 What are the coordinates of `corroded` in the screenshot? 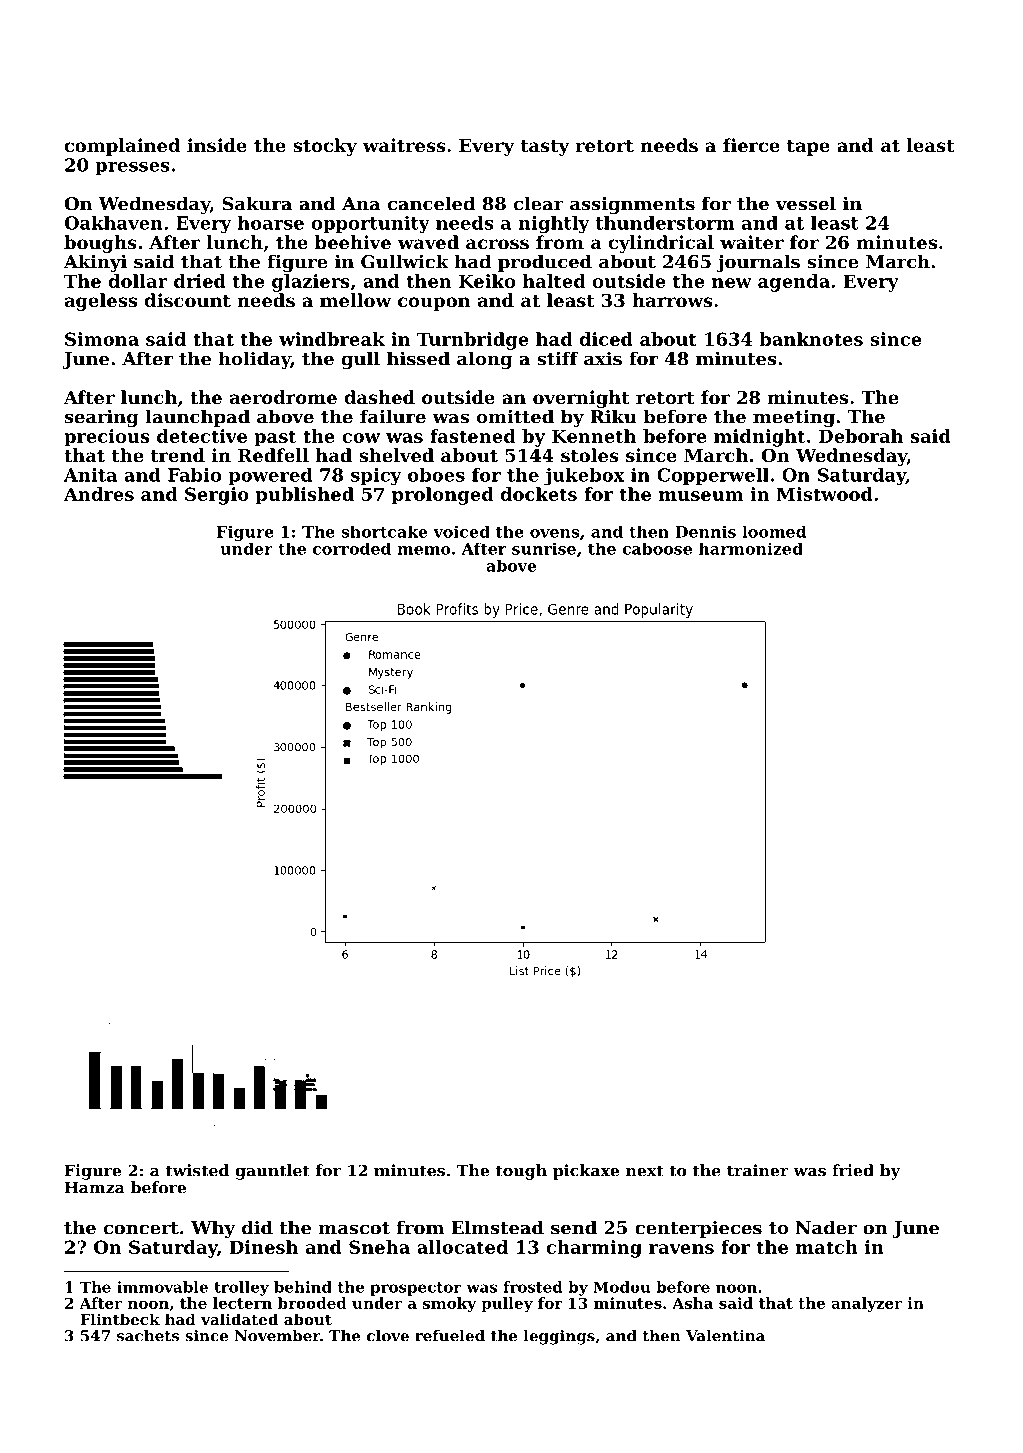 It's located at (352, 548).
